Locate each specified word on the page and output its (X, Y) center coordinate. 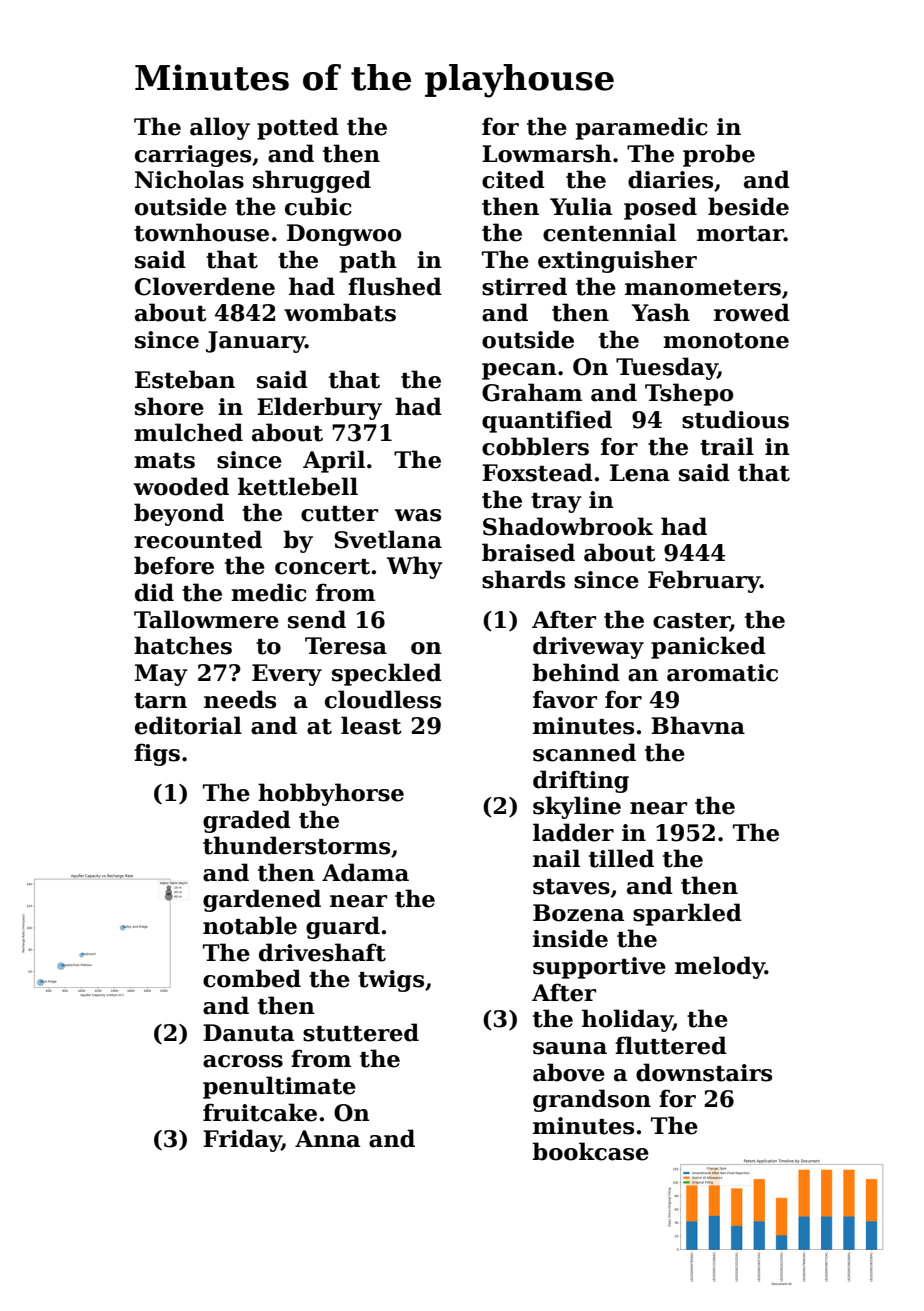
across (243, 1061)
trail (727, 446)
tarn (160, 701)
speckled (387, 674)
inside (570, 938)
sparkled (687, 914)
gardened (262, 900)
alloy (220, 128)
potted (298, 128)
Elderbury (319, 408)
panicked (708, 647)
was (418, 515)
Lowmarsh (547, 153)
